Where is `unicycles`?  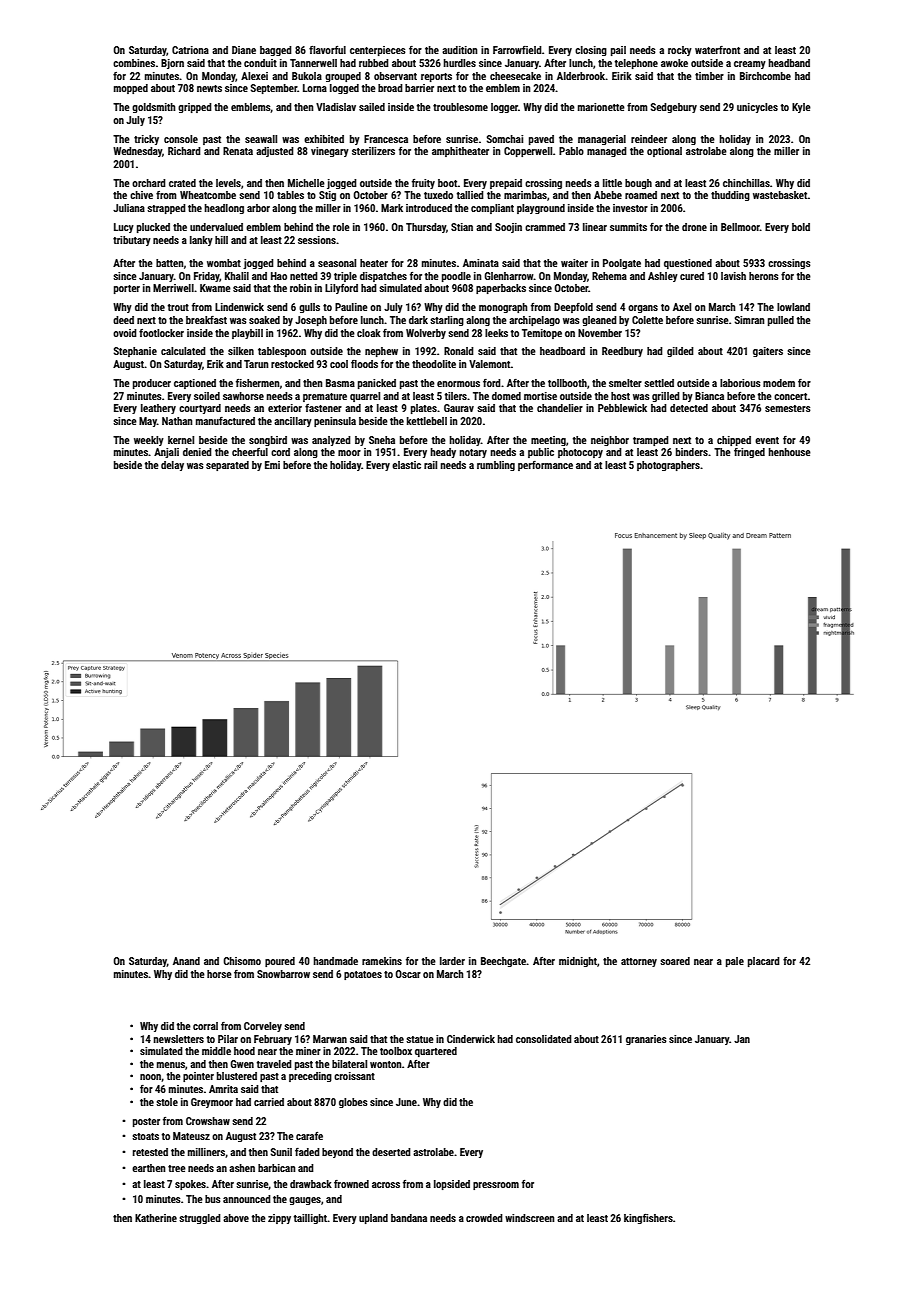
unicycles is located at coordinates (757, 108).
